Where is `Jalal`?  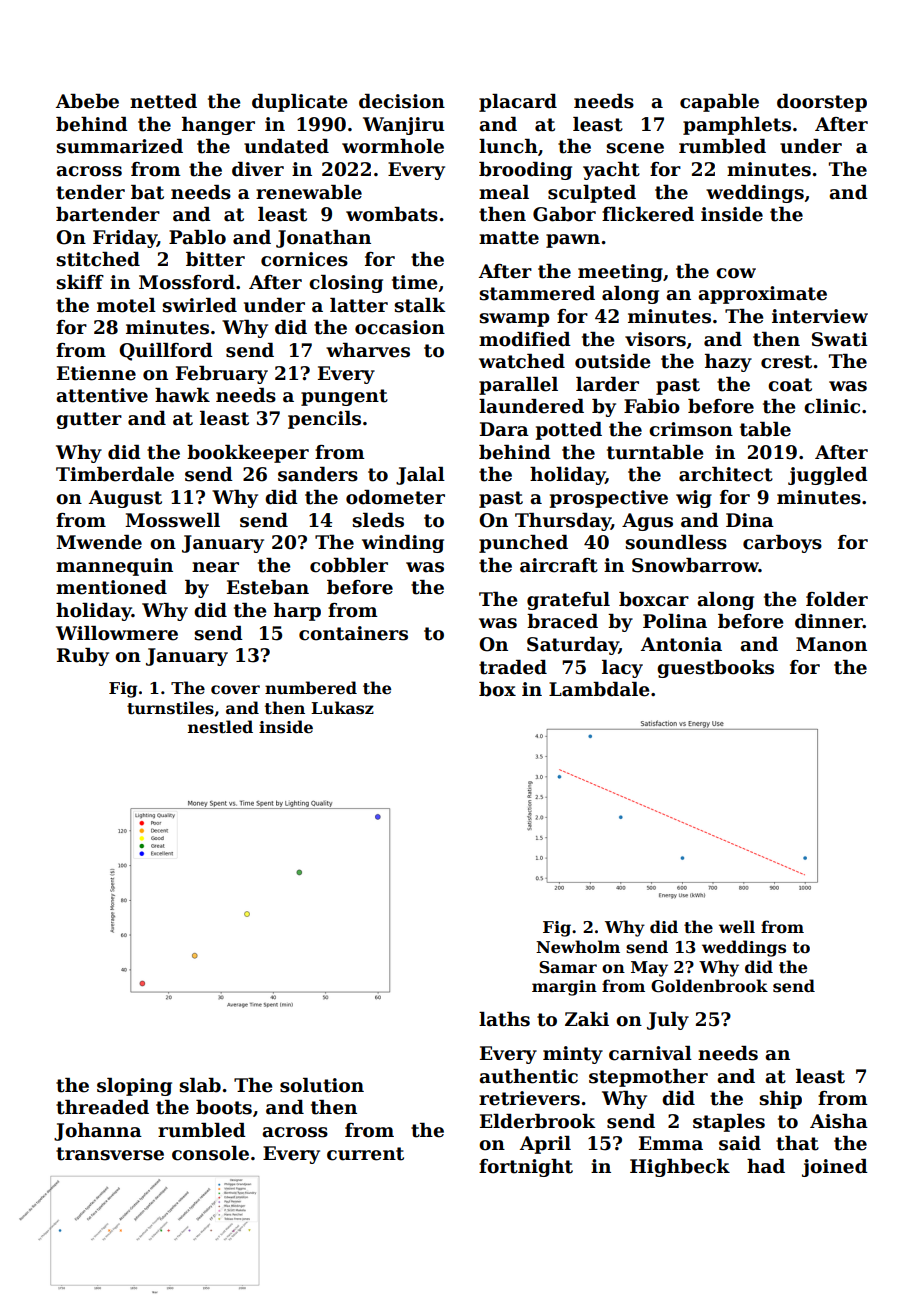
Jalal is located at coordinates (420, 476).
